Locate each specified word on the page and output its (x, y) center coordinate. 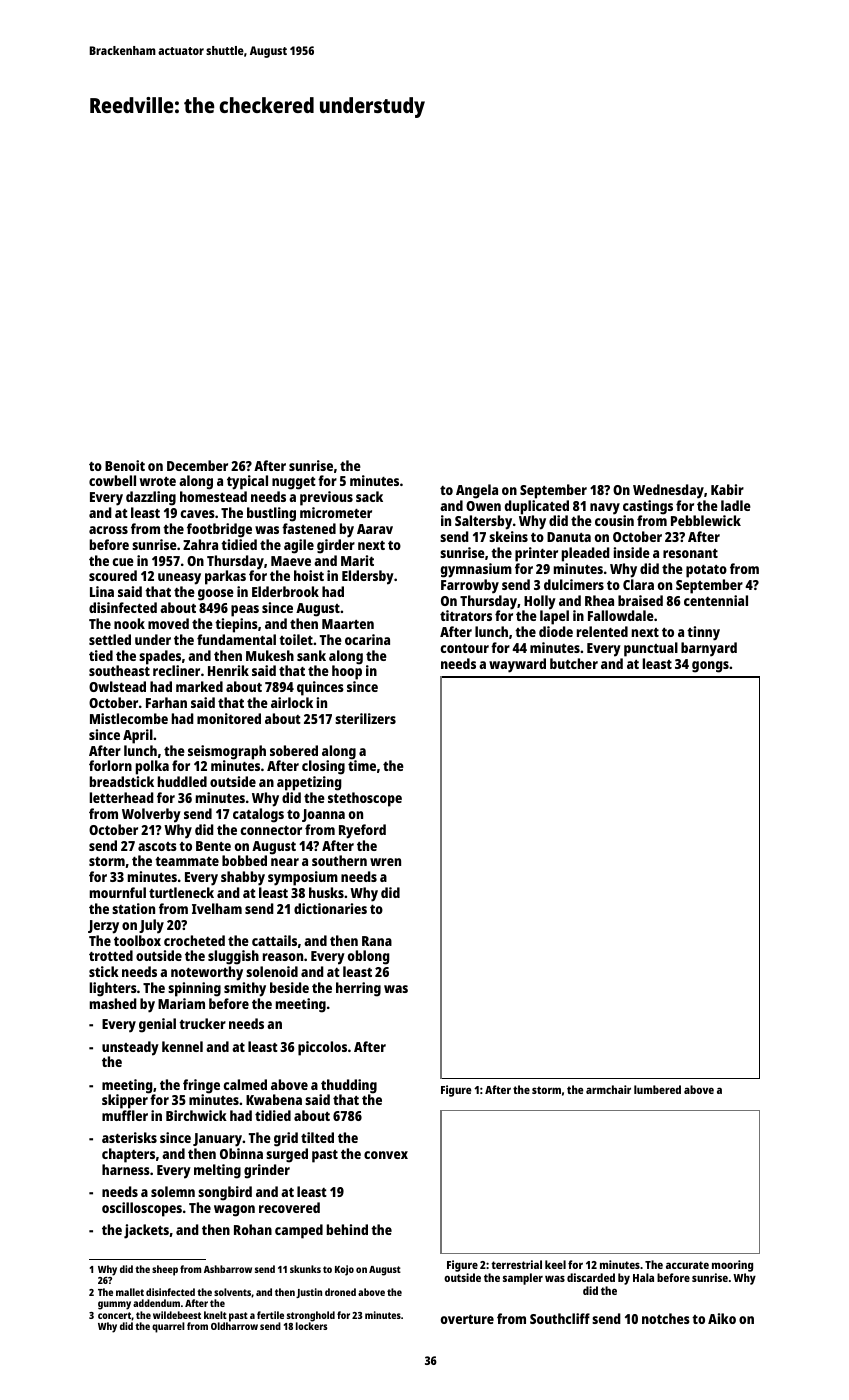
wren (385, 862)
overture (467, 1319)
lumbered (657, 1089)
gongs (710, 667)
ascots (157, 846)
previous (326, 498)
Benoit (125, 465)
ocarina (367, 639)
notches (666, 1318)
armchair (608, 1089)
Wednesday (668, 491)
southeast (119, 670)
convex (386, 1155)
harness (126, 1169)
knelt (215, 1315)
